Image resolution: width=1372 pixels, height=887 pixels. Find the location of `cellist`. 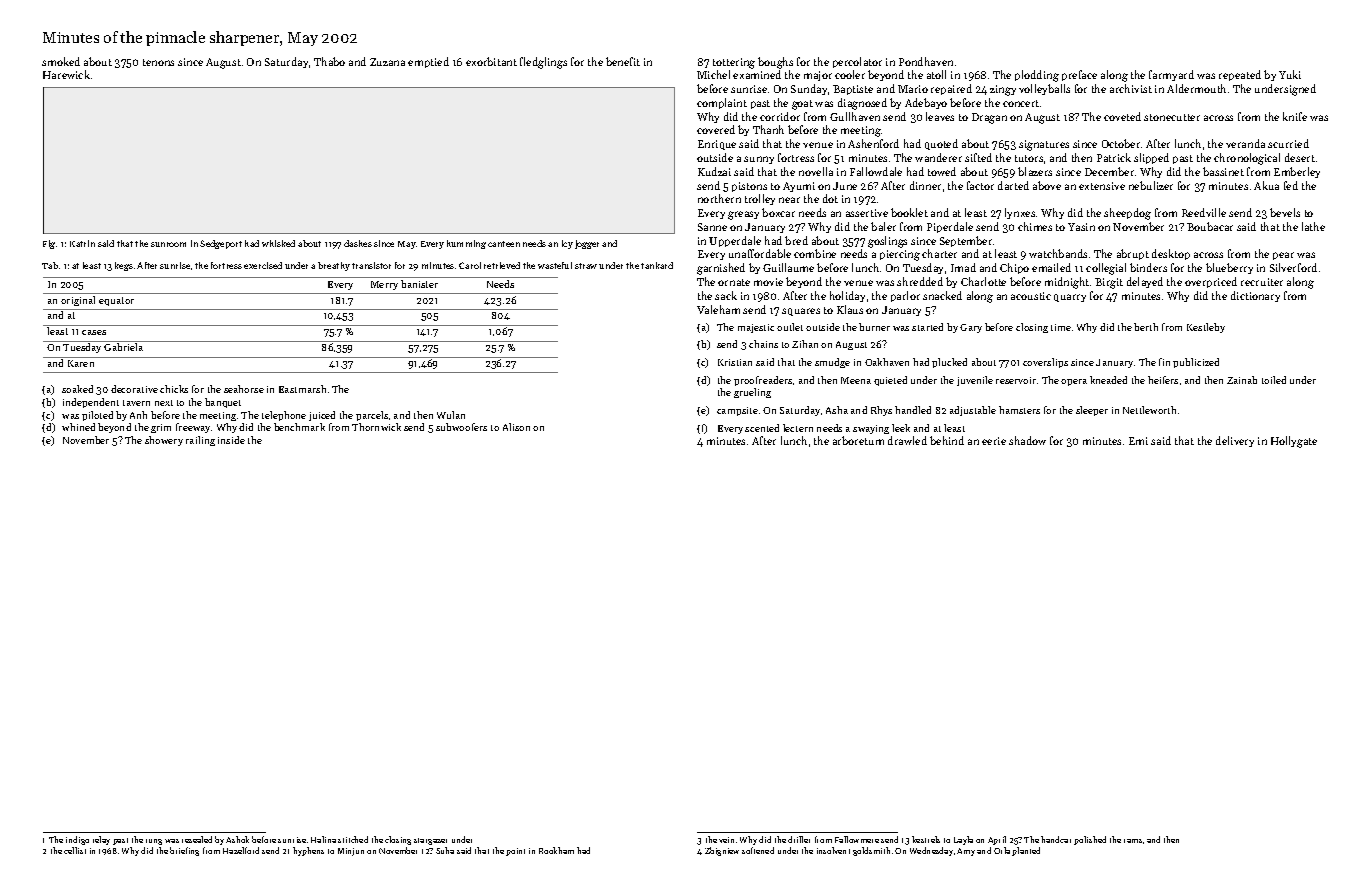

cellist is located at coordinates (75, 850).
